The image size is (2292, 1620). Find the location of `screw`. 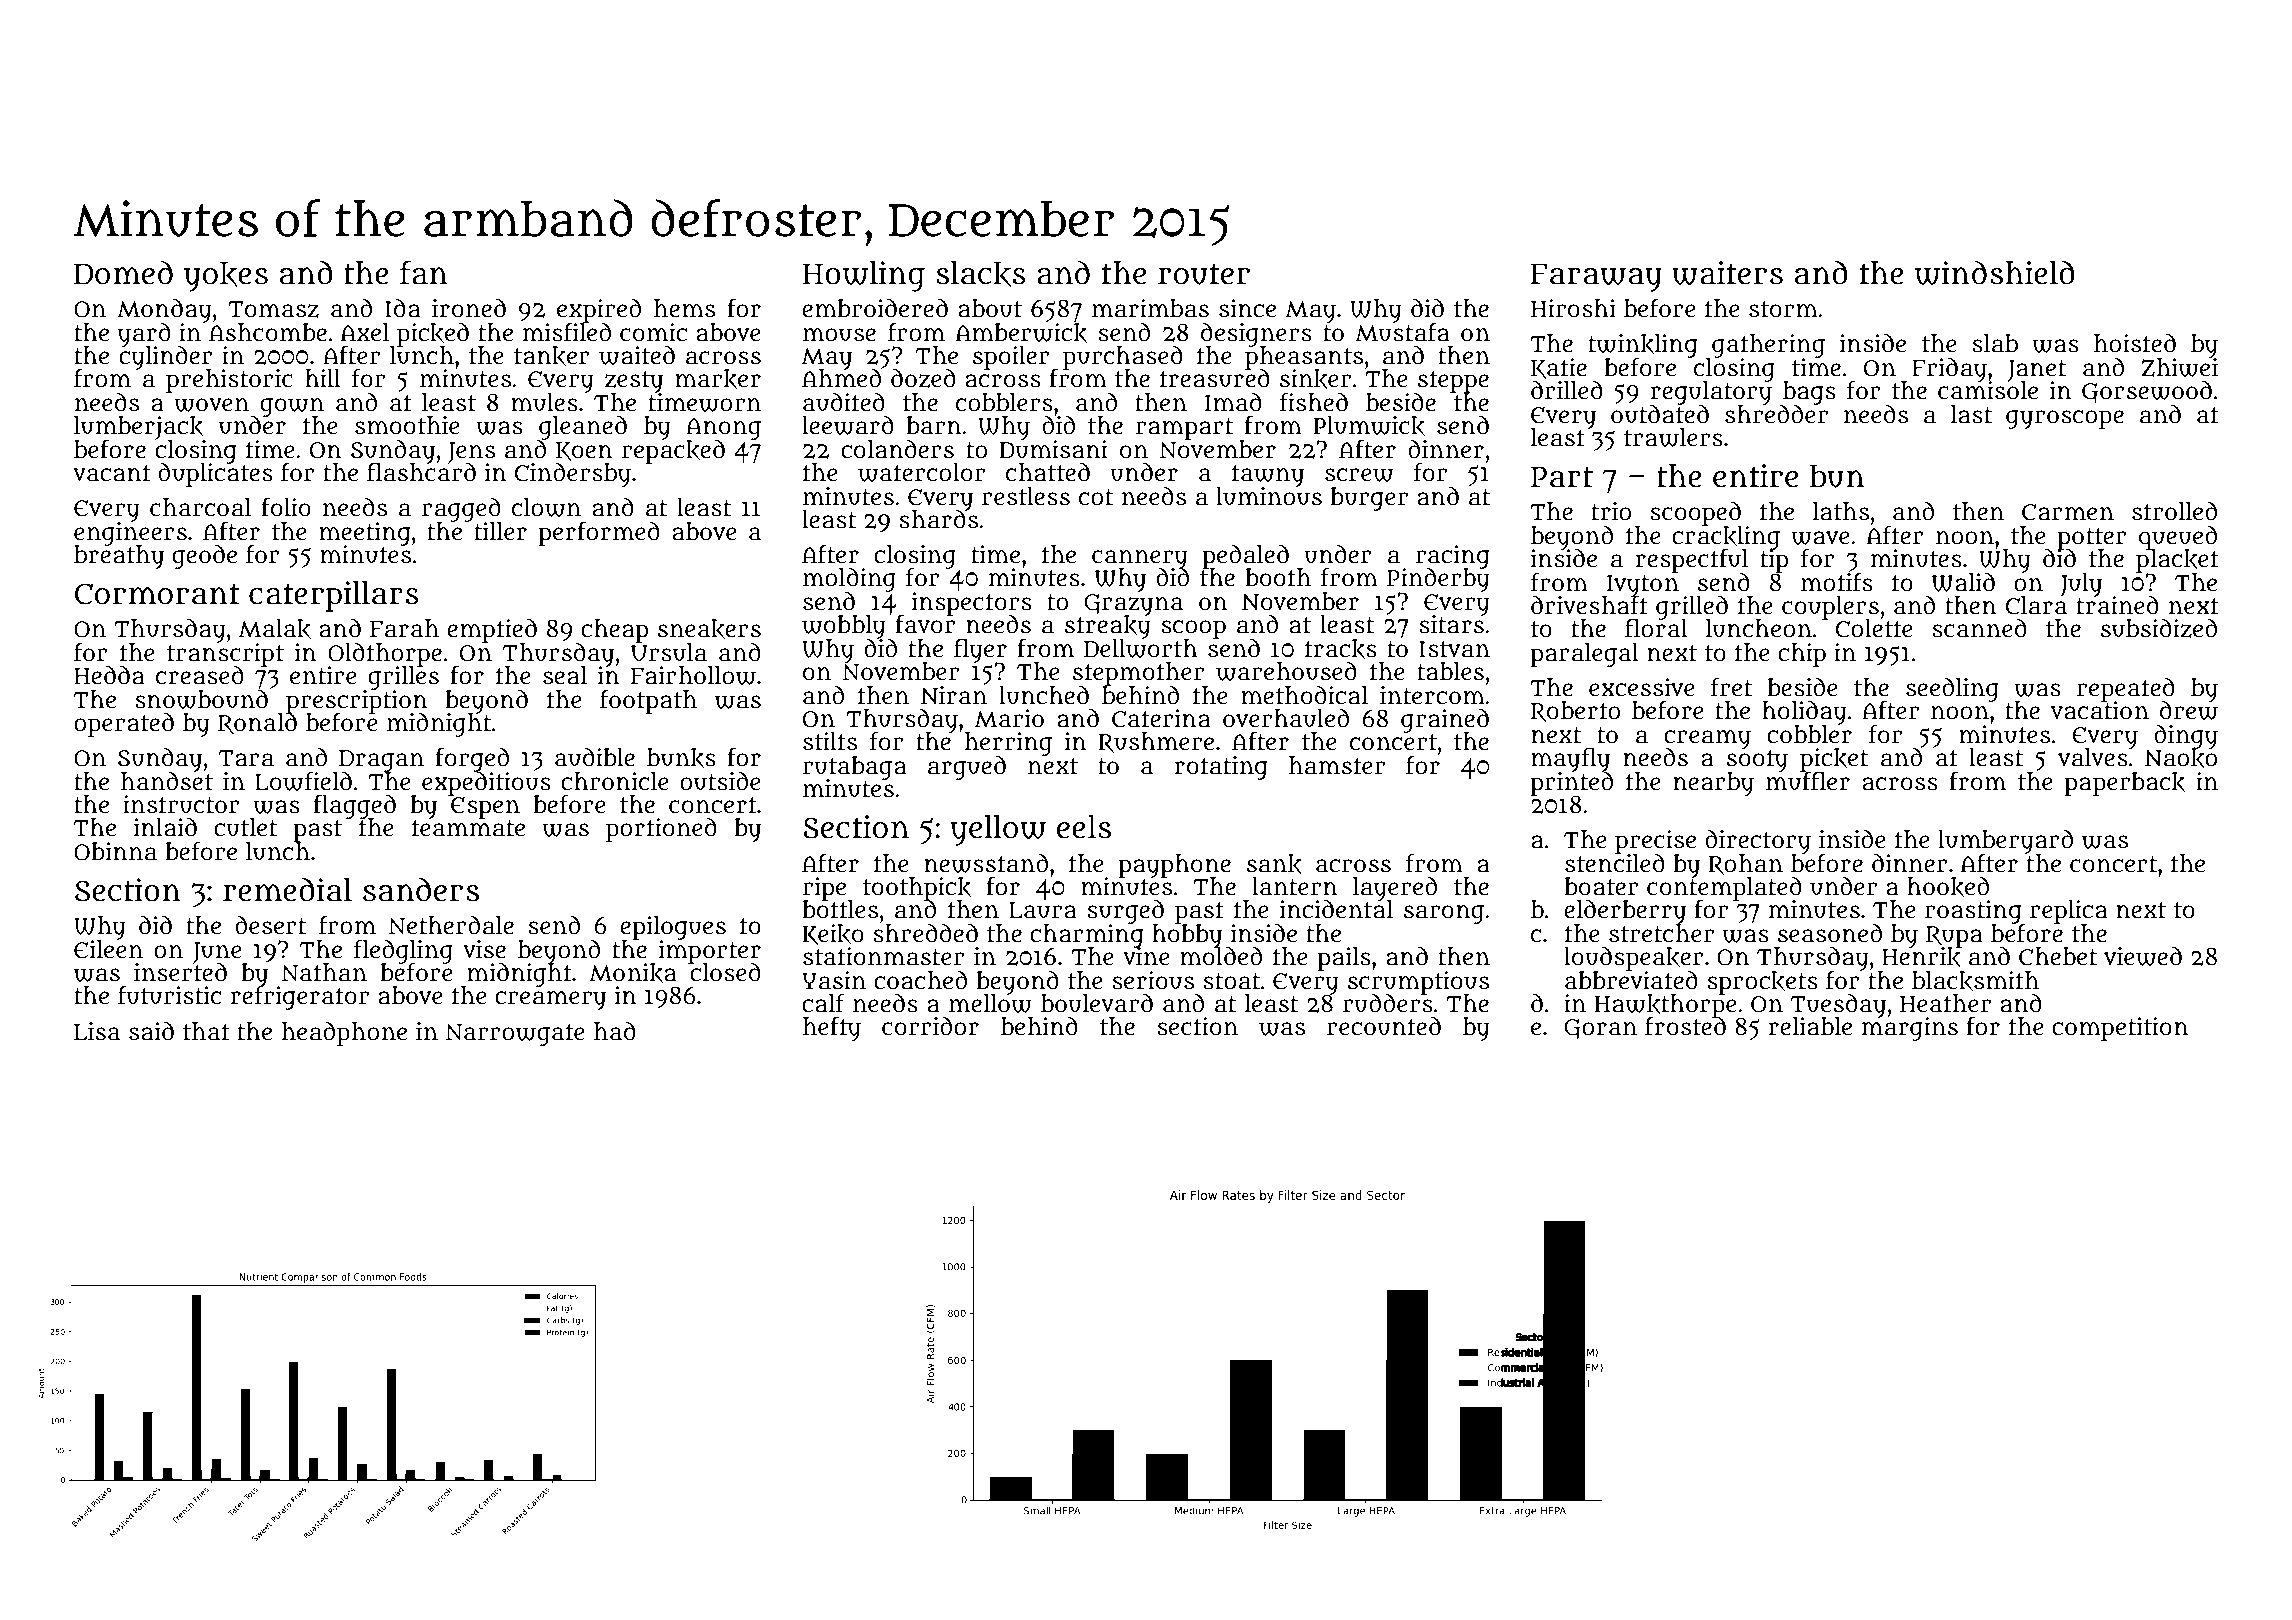

screw is located at coordinates (1359, 475).
